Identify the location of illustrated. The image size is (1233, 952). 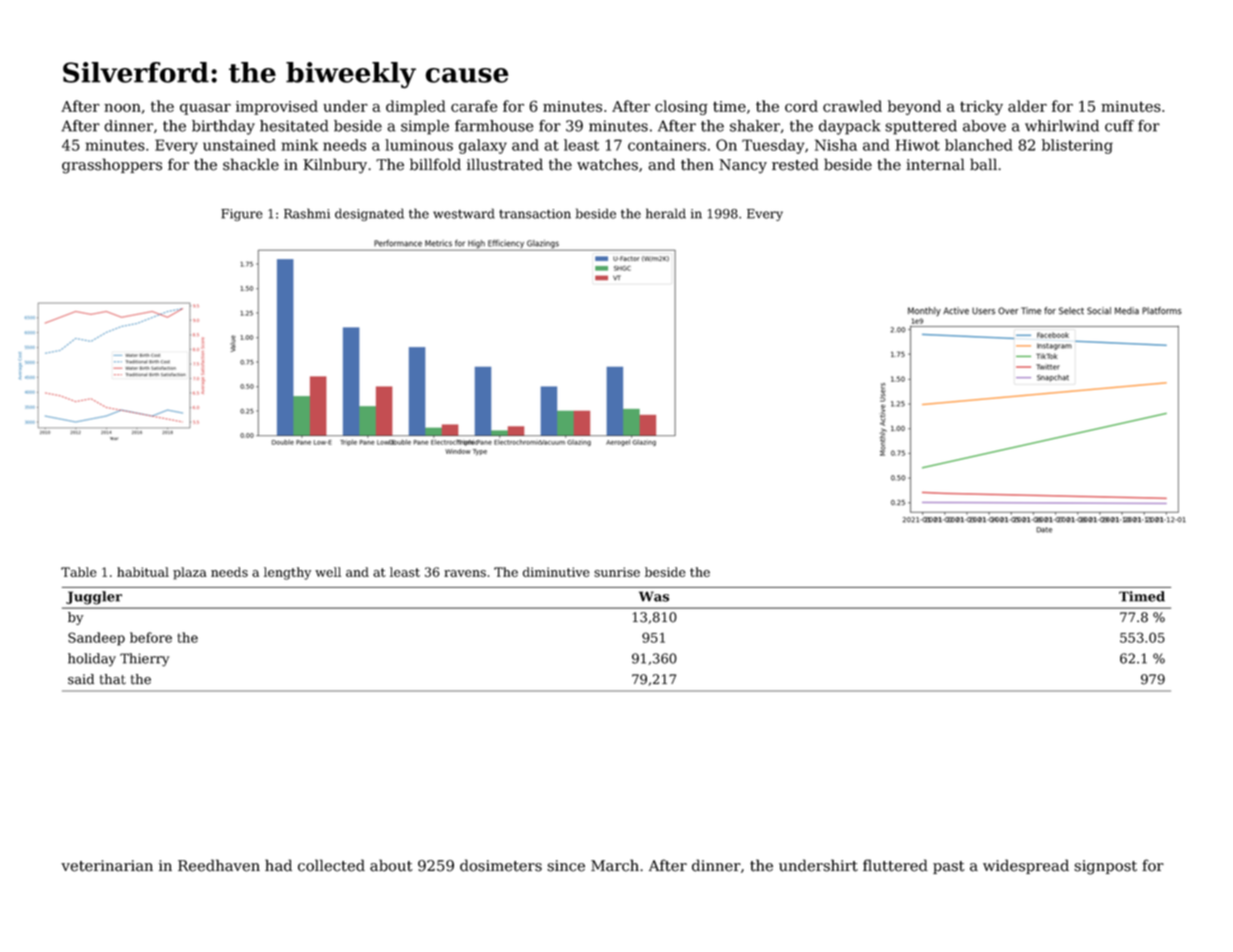
(505, 164).
